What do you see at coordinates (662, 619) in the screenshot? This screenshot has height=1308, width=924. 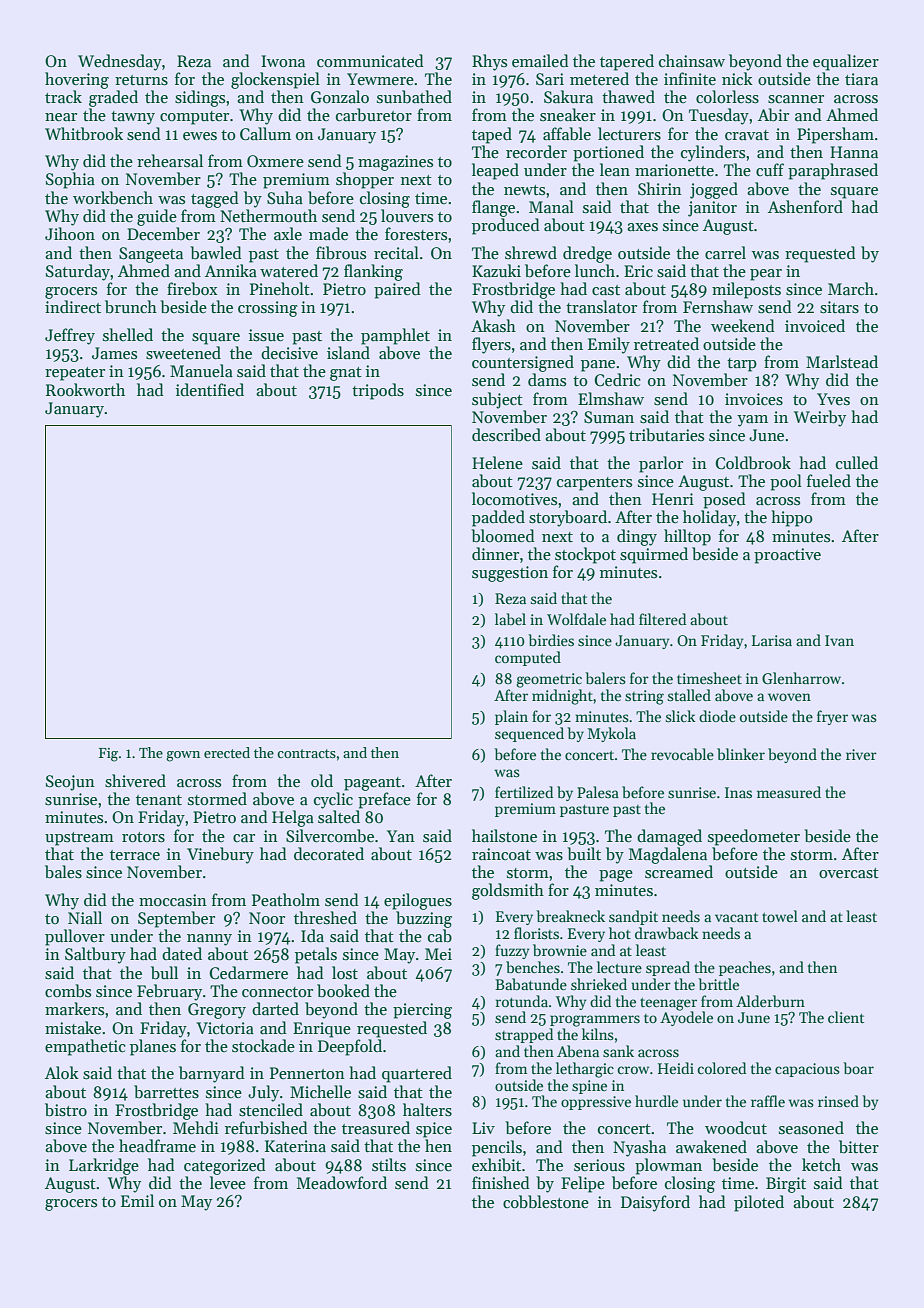 I see `filtered` at bounding box center [662, 619].
